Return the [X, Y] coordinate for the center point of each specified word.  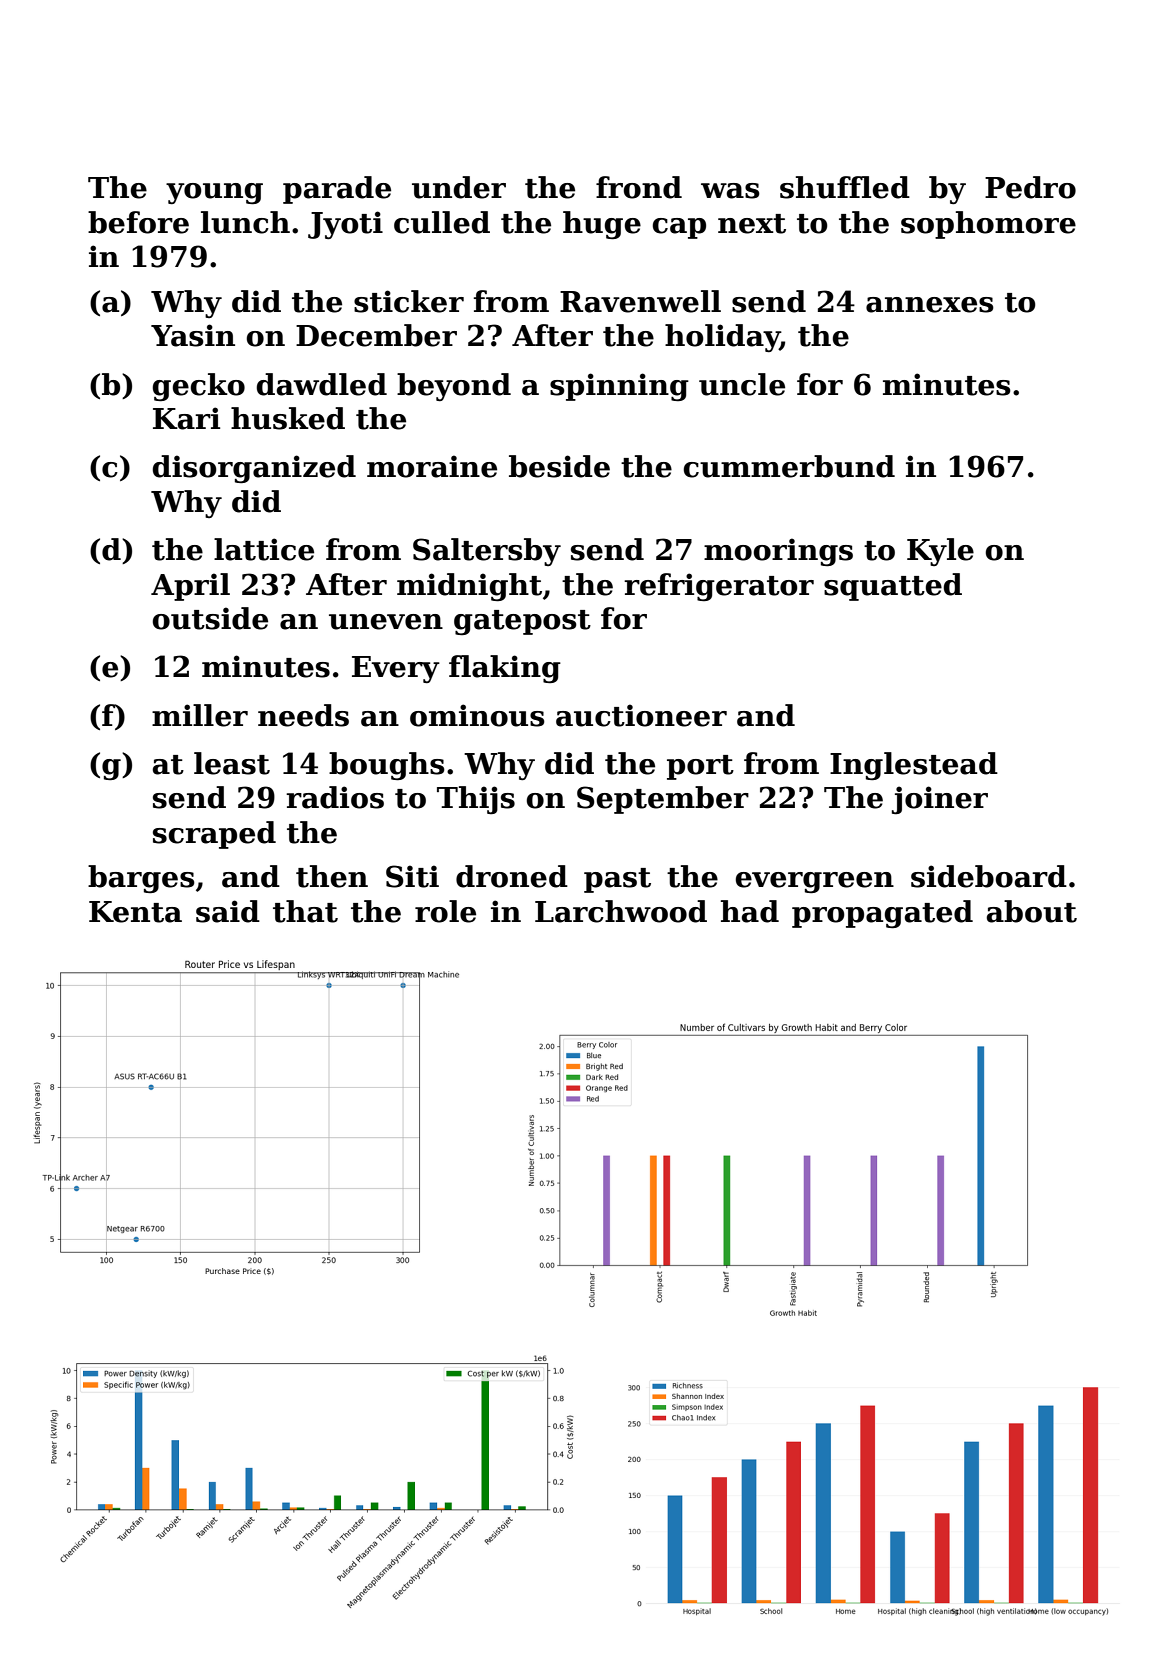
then [332, 876]
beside [559, 466]
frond [639, 187]
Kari [186, 418]
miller [200, 715]
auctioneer [641, 715]
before [138, 222]
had [750, 911]
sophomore [988, 225]
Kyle [940, 552]
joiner [940, 800]
